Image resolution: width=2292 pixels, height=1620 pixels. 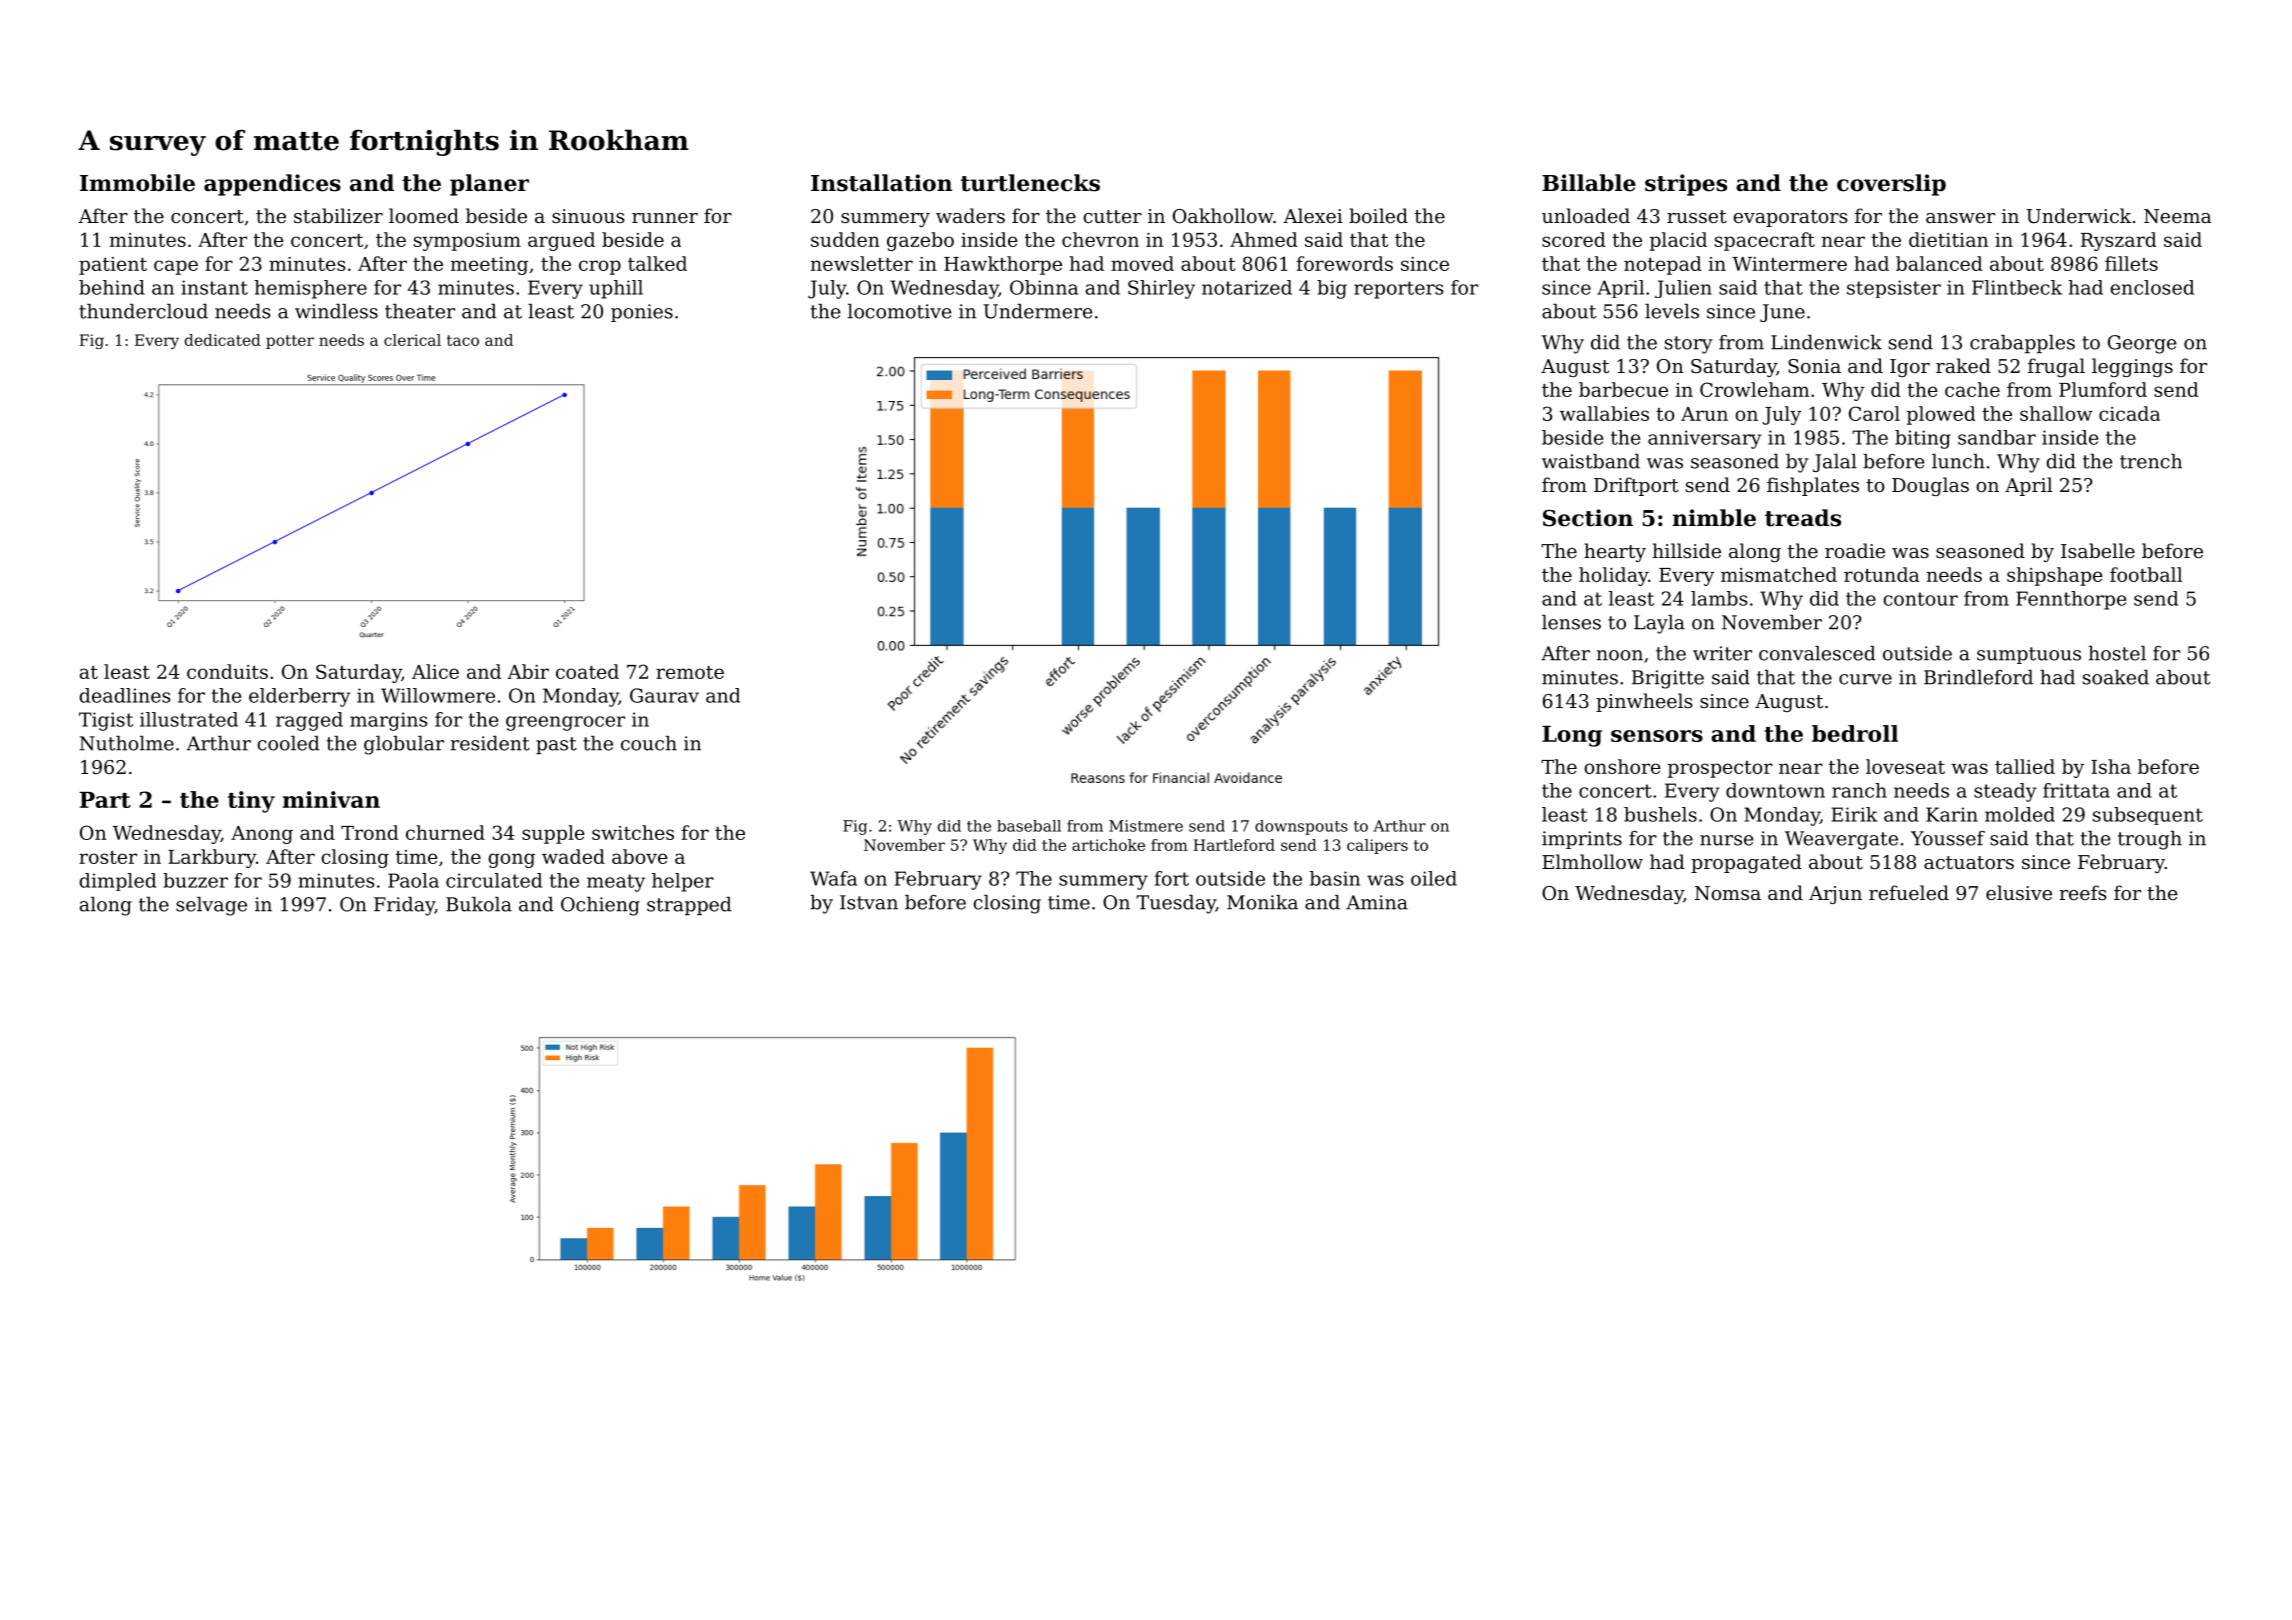 What do you see at coordinates (435, 671) in the screenshot?
I see `Alice` at bounding box center [435, 671].
